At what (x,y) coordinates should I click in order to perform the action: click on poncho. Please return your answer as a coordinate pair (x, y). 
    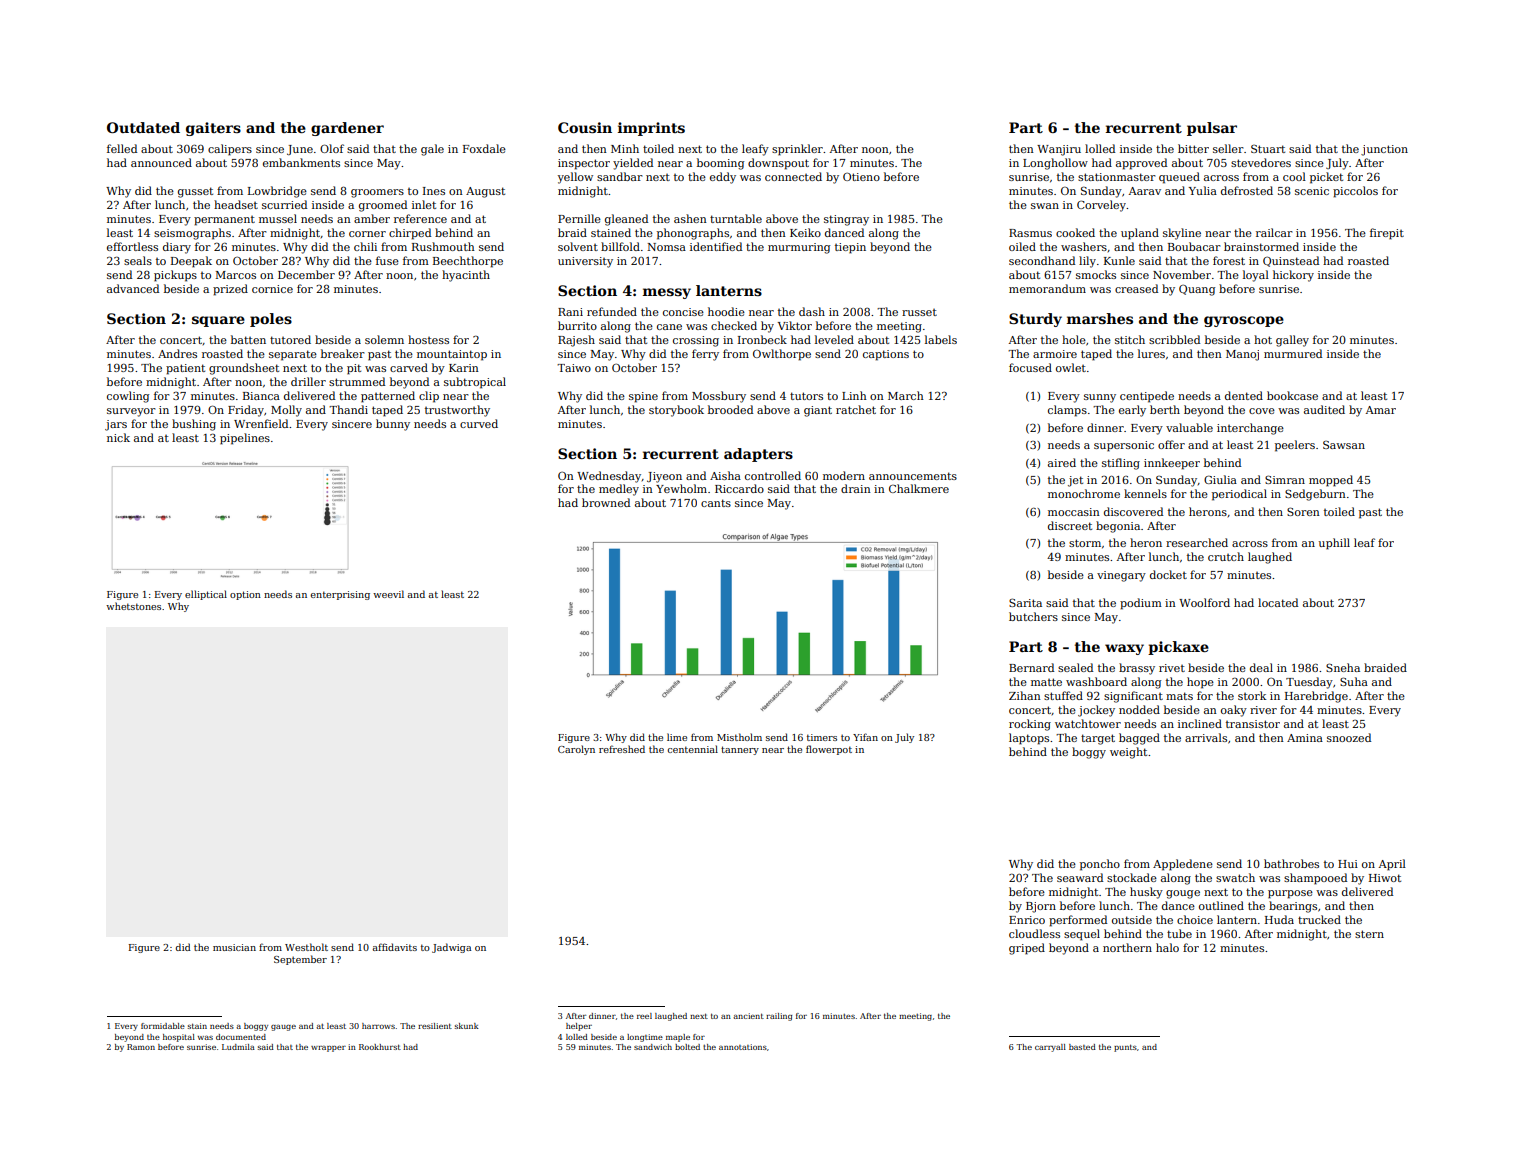
    Looking at the image, I should click on (1100, 865).
